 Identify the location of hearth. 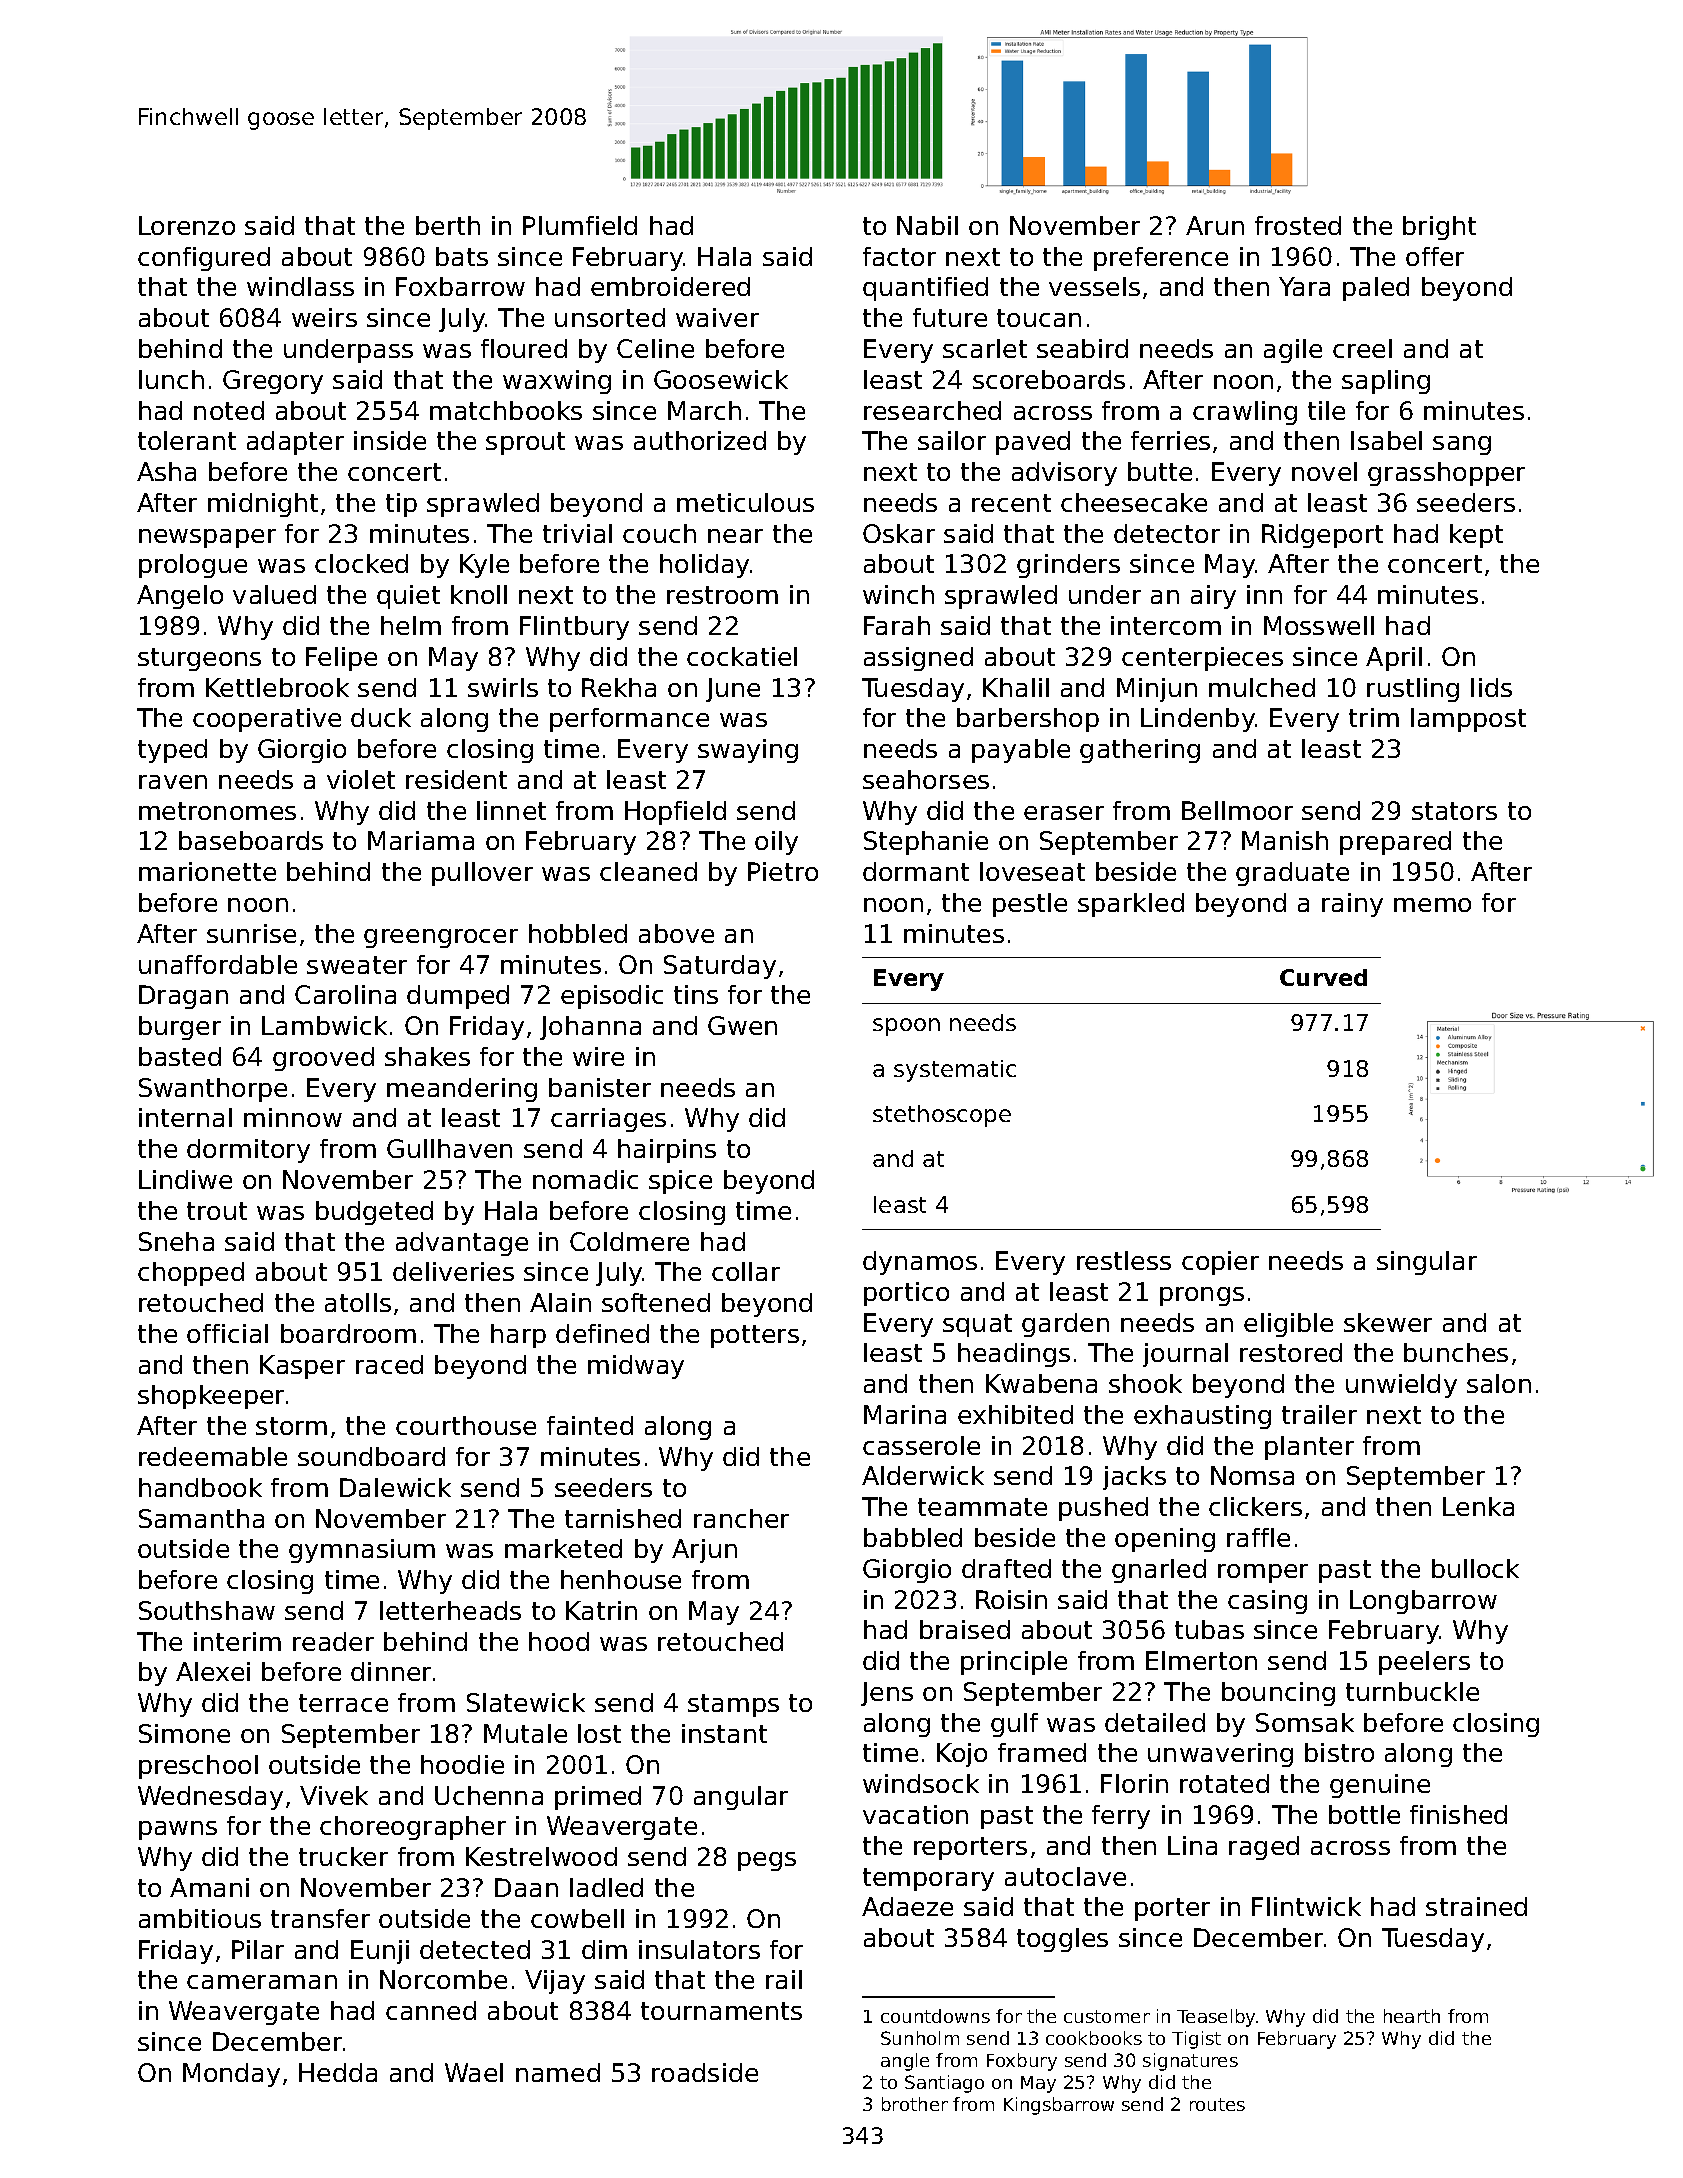
(1412, 2016).
